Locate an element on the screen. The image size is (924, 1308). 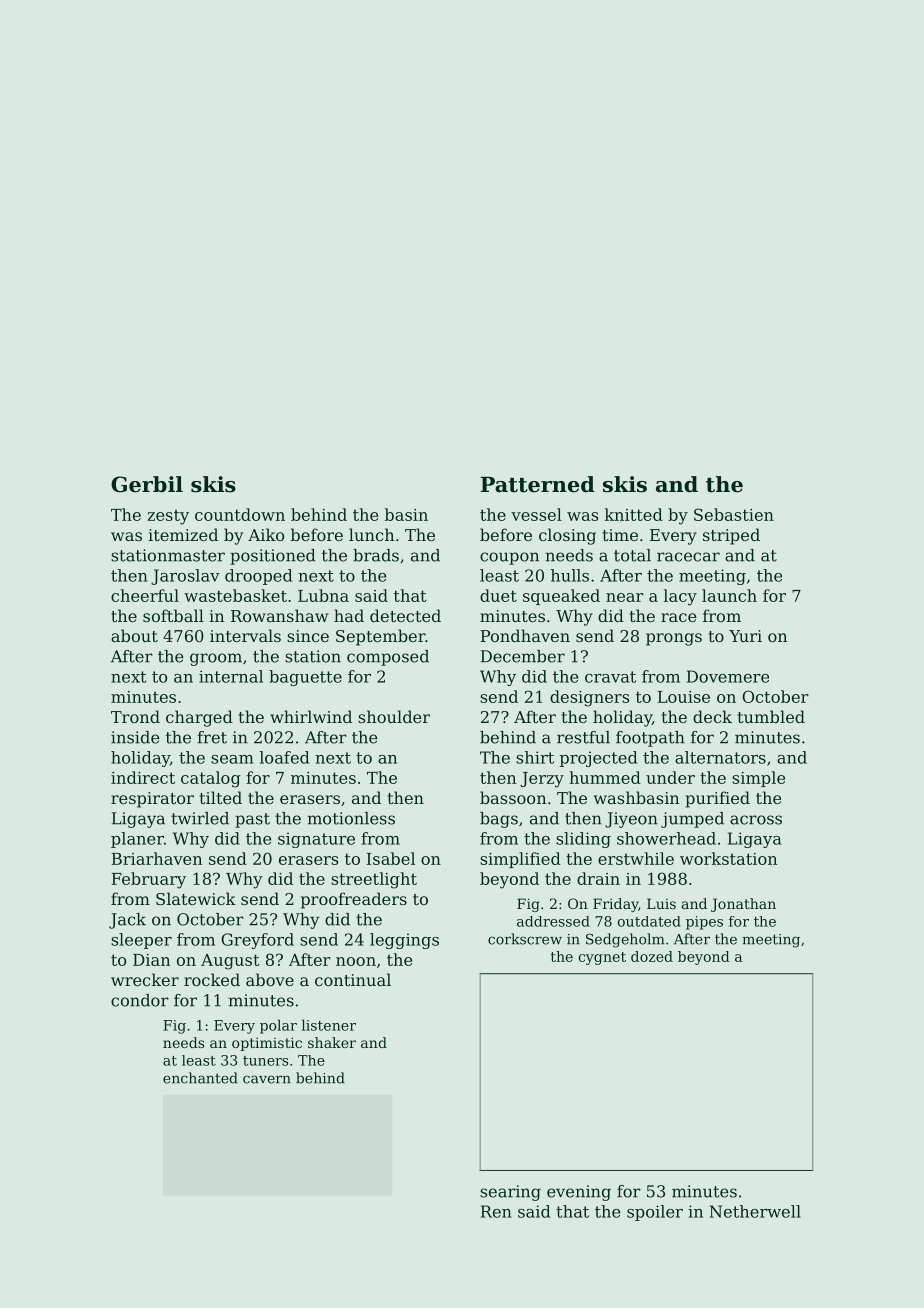
designers is located at coordinates (589, 698).
